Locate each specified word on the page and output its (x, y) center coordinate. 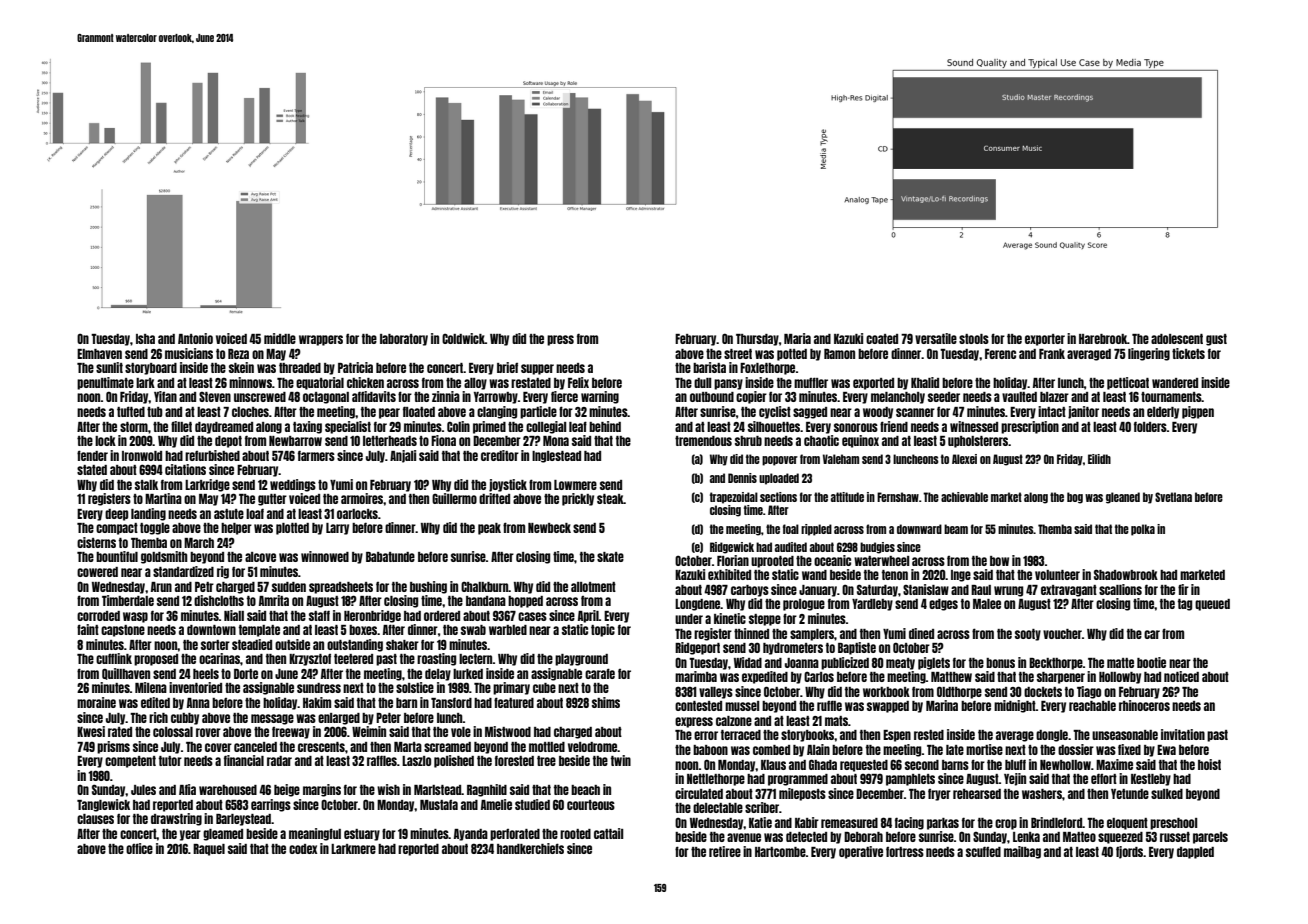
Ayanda (471, 835)
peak (489, 529)
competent (130, 762)
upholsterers (978, 442)
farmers (316, 455)
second (922, 765)
